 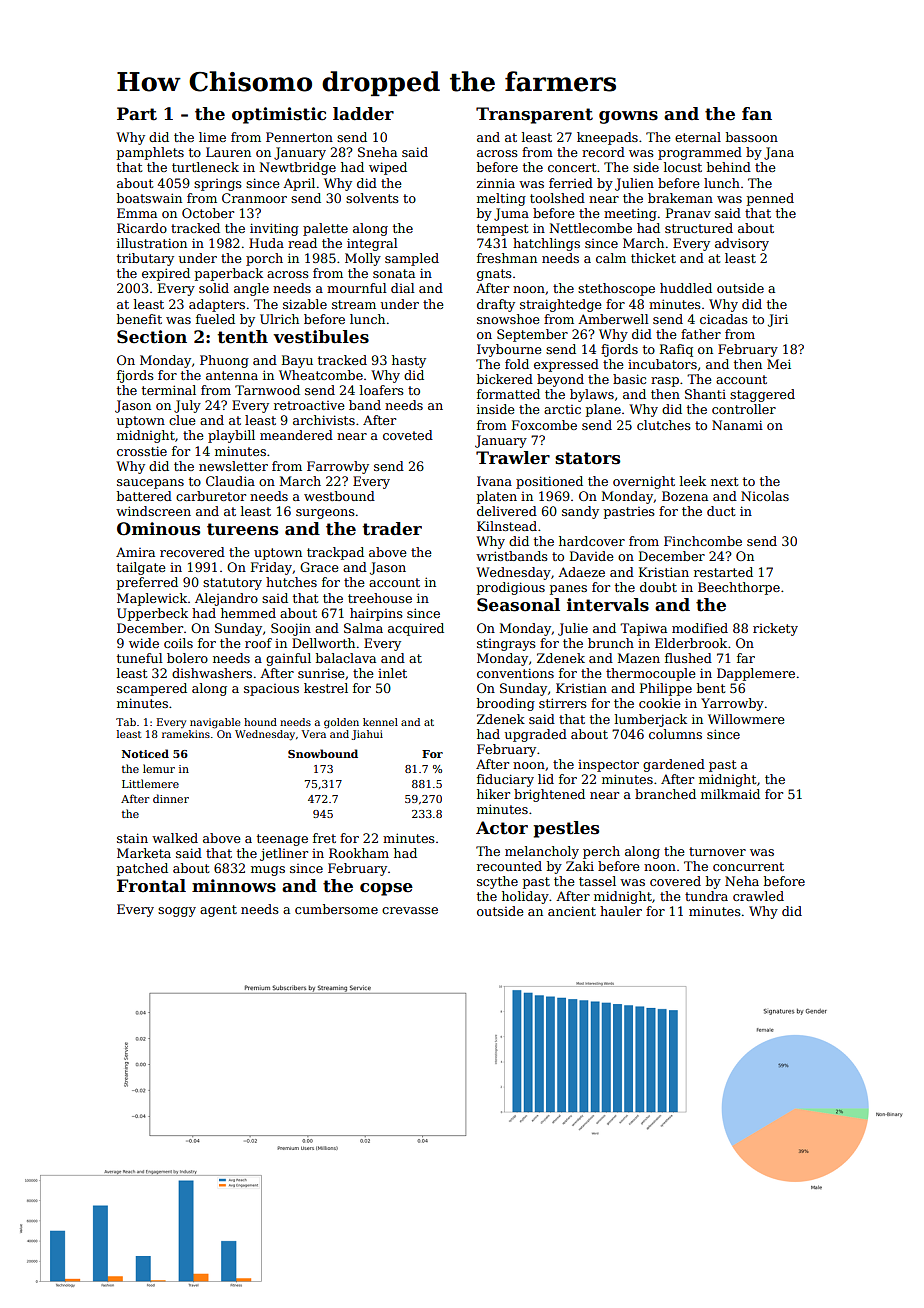 I want to click on gowns, so click(x=628, y=117).
